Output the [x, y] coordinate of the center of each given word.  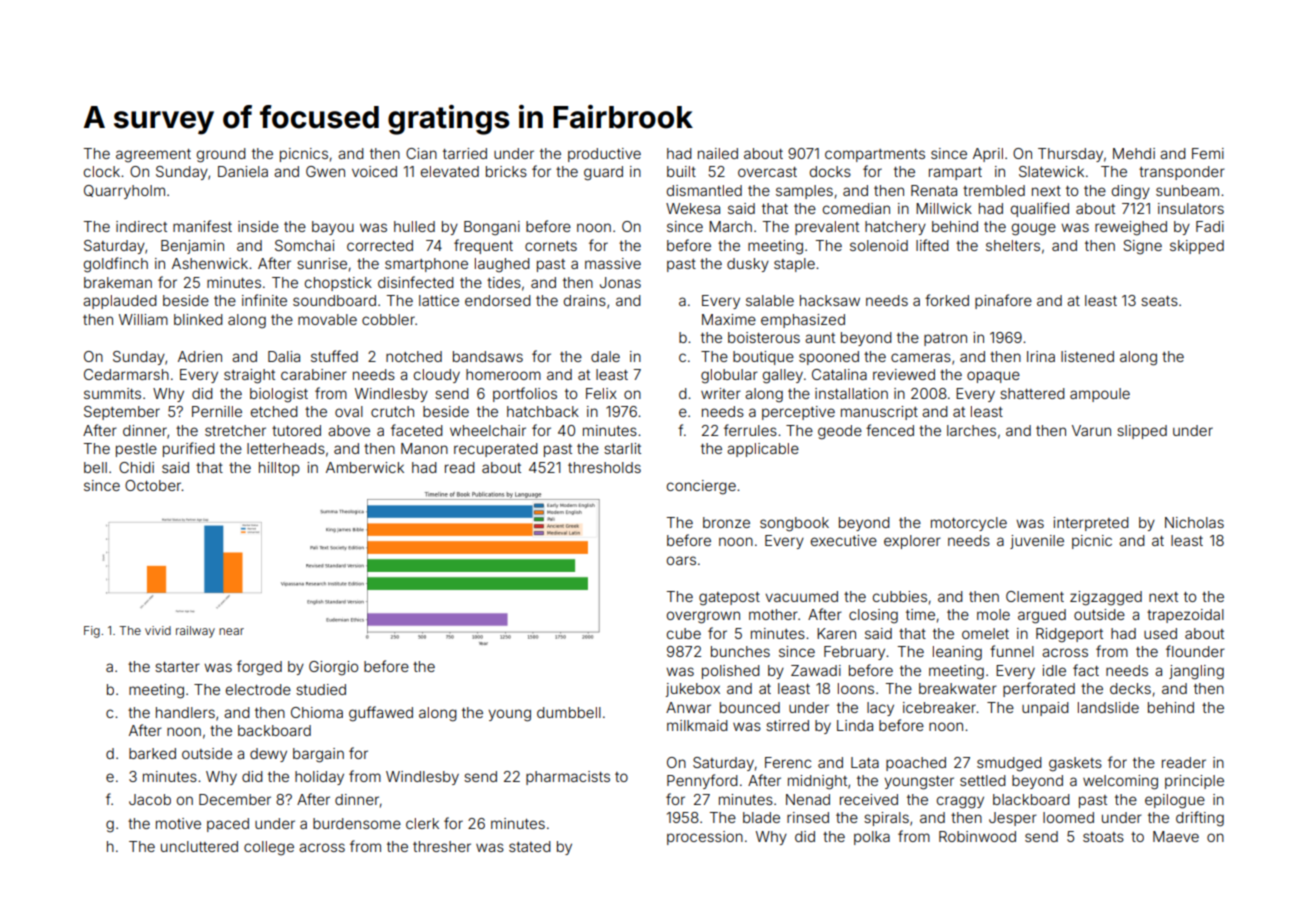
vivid [158, 630]
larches [971, 430]
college [269, 848]
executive [844, 540]
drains [585, 300]
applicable [763, 450]
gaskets [1075, 764]
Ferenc [788, 762]
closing [873, 616]
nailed [718, 153]
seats [1159, 301]
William [143, 319]
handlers [185, 712]
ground [221, 155]
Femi [1208, 153]
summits [112, 393]
